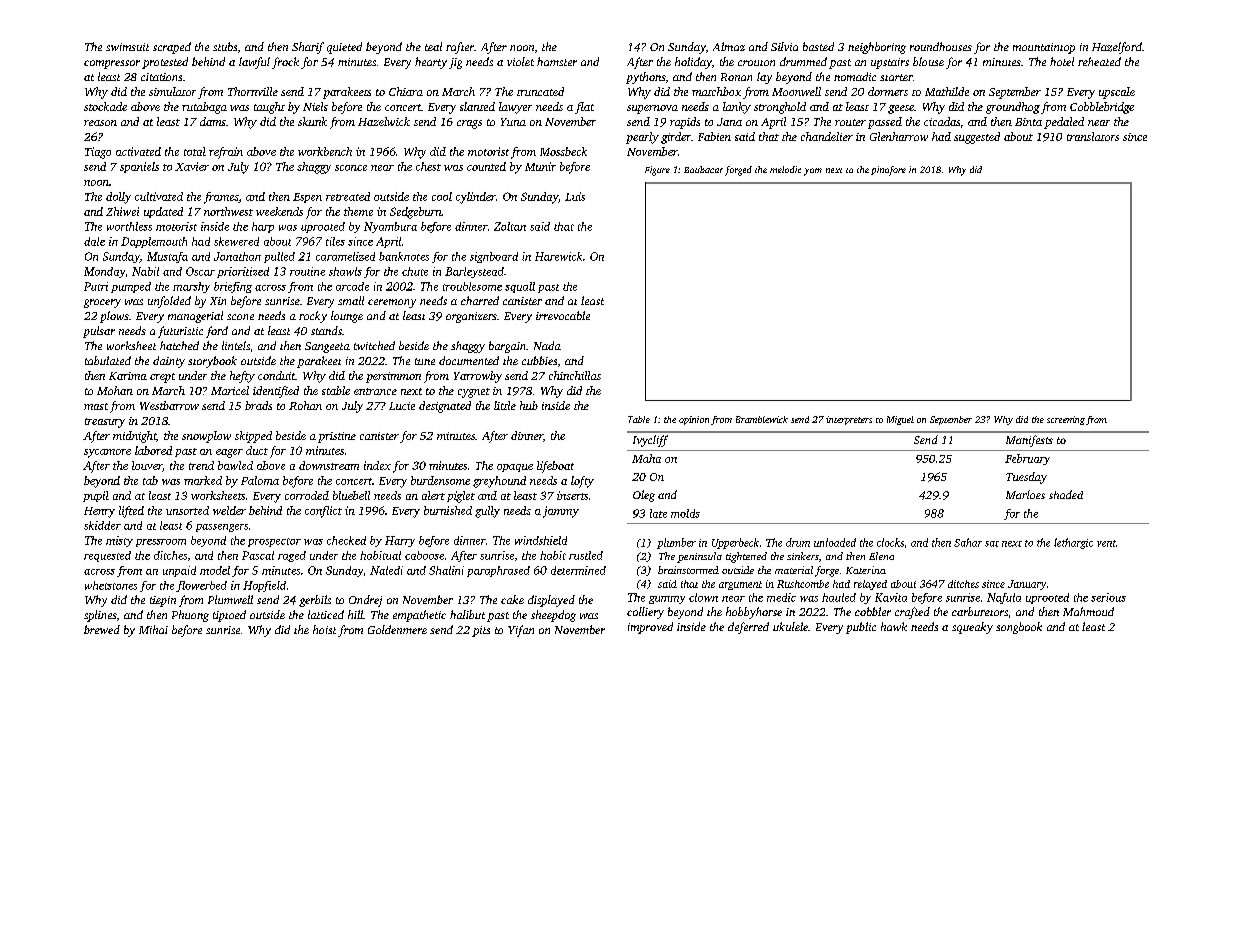 The width and height of the document is (1233, 952). Describe the element at coordinates (118, 198) in the document. I see `dolly` at that location.
